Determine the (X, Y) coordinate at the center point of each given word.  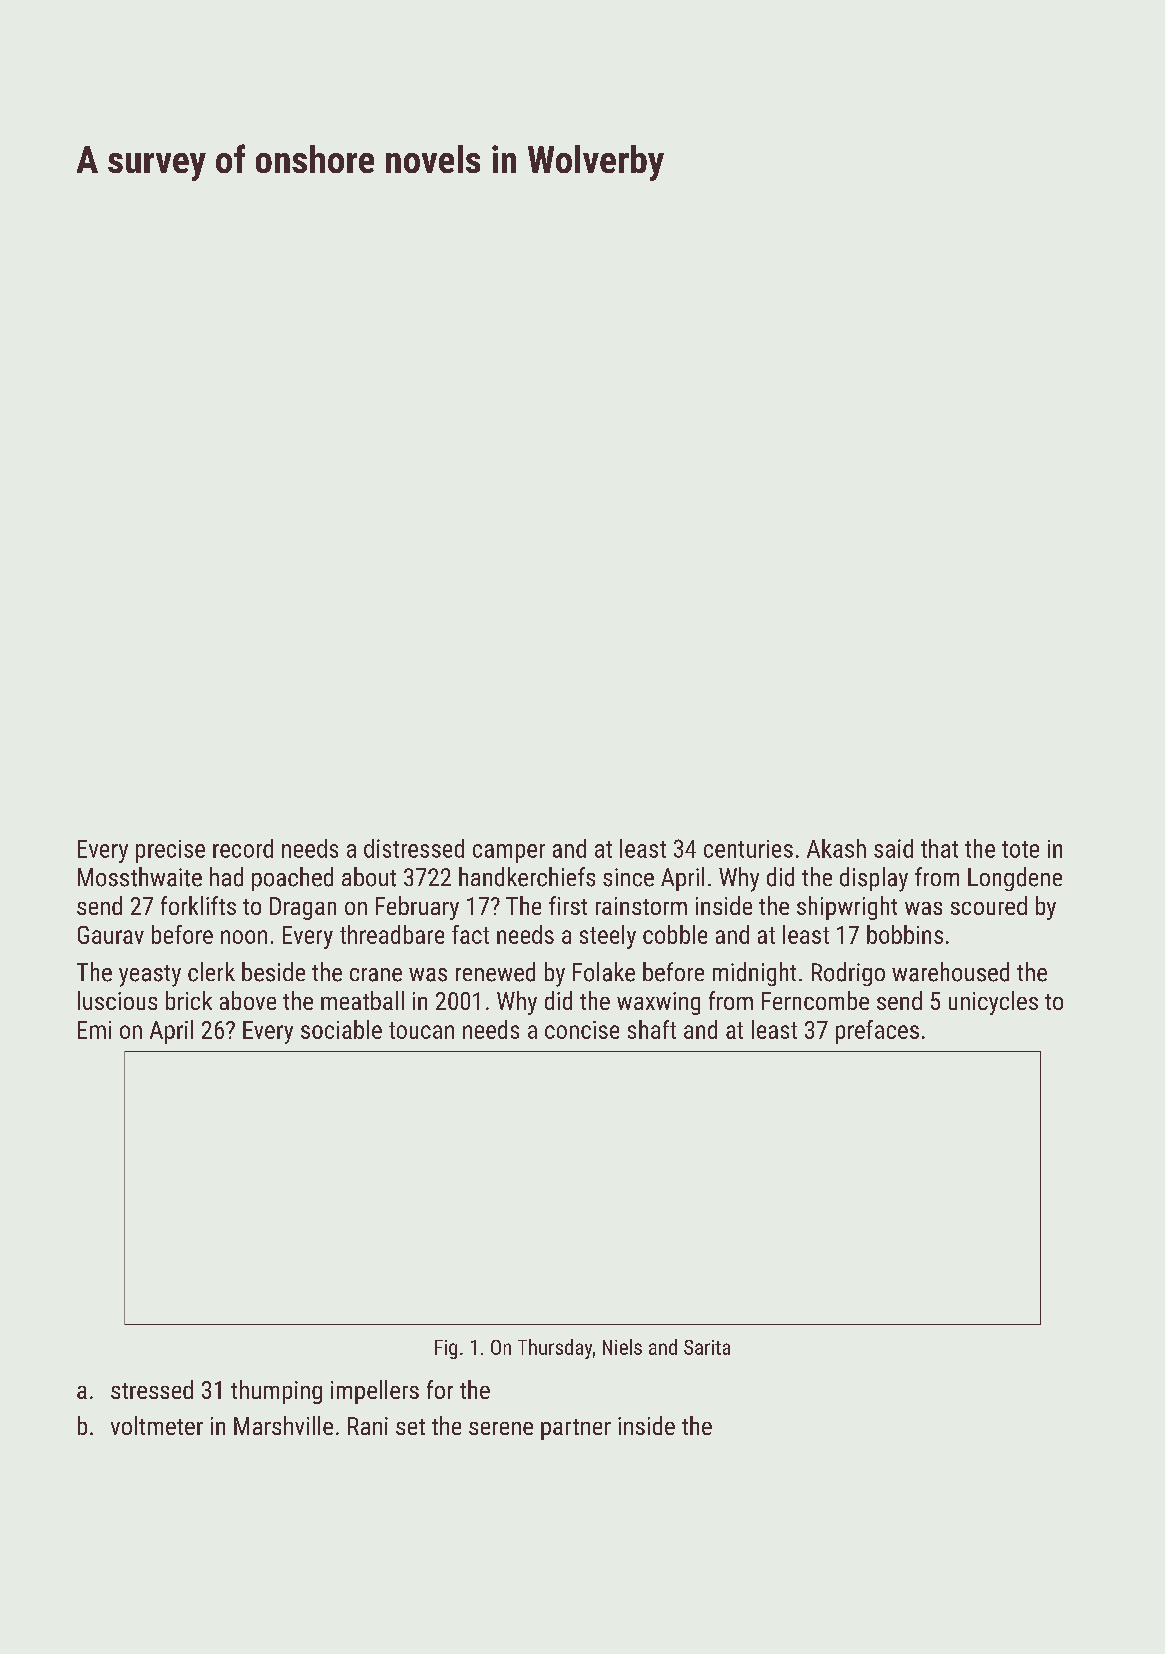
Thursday (555, 1349)
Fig (446, 1349)
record (243, 848)
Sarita (707, 1347)
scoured (989, 905)
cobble (675, 934)
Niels (622, 1347)
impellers (375, 1392)
